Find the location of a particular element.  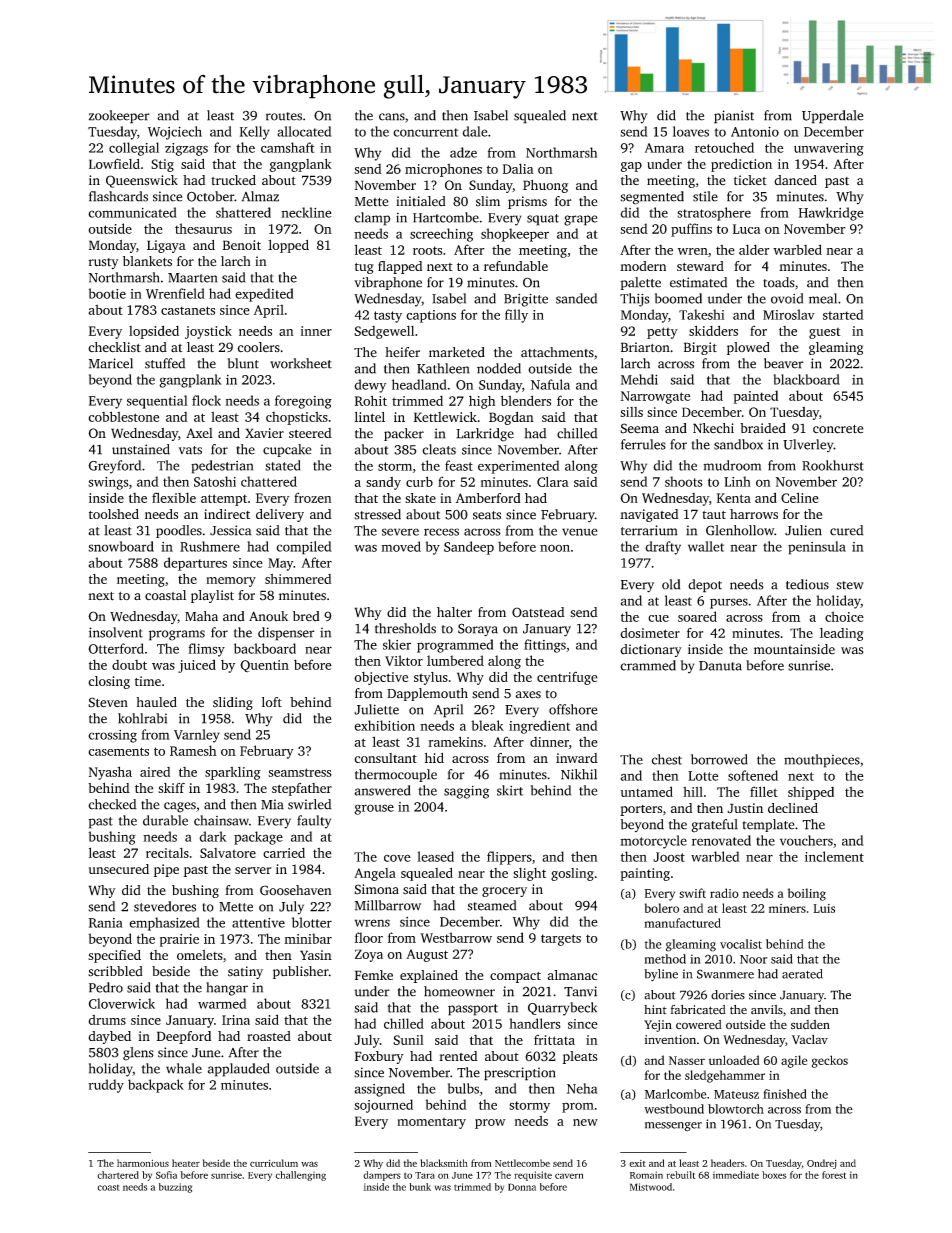

Amara is located at coordinates (664, 148).
